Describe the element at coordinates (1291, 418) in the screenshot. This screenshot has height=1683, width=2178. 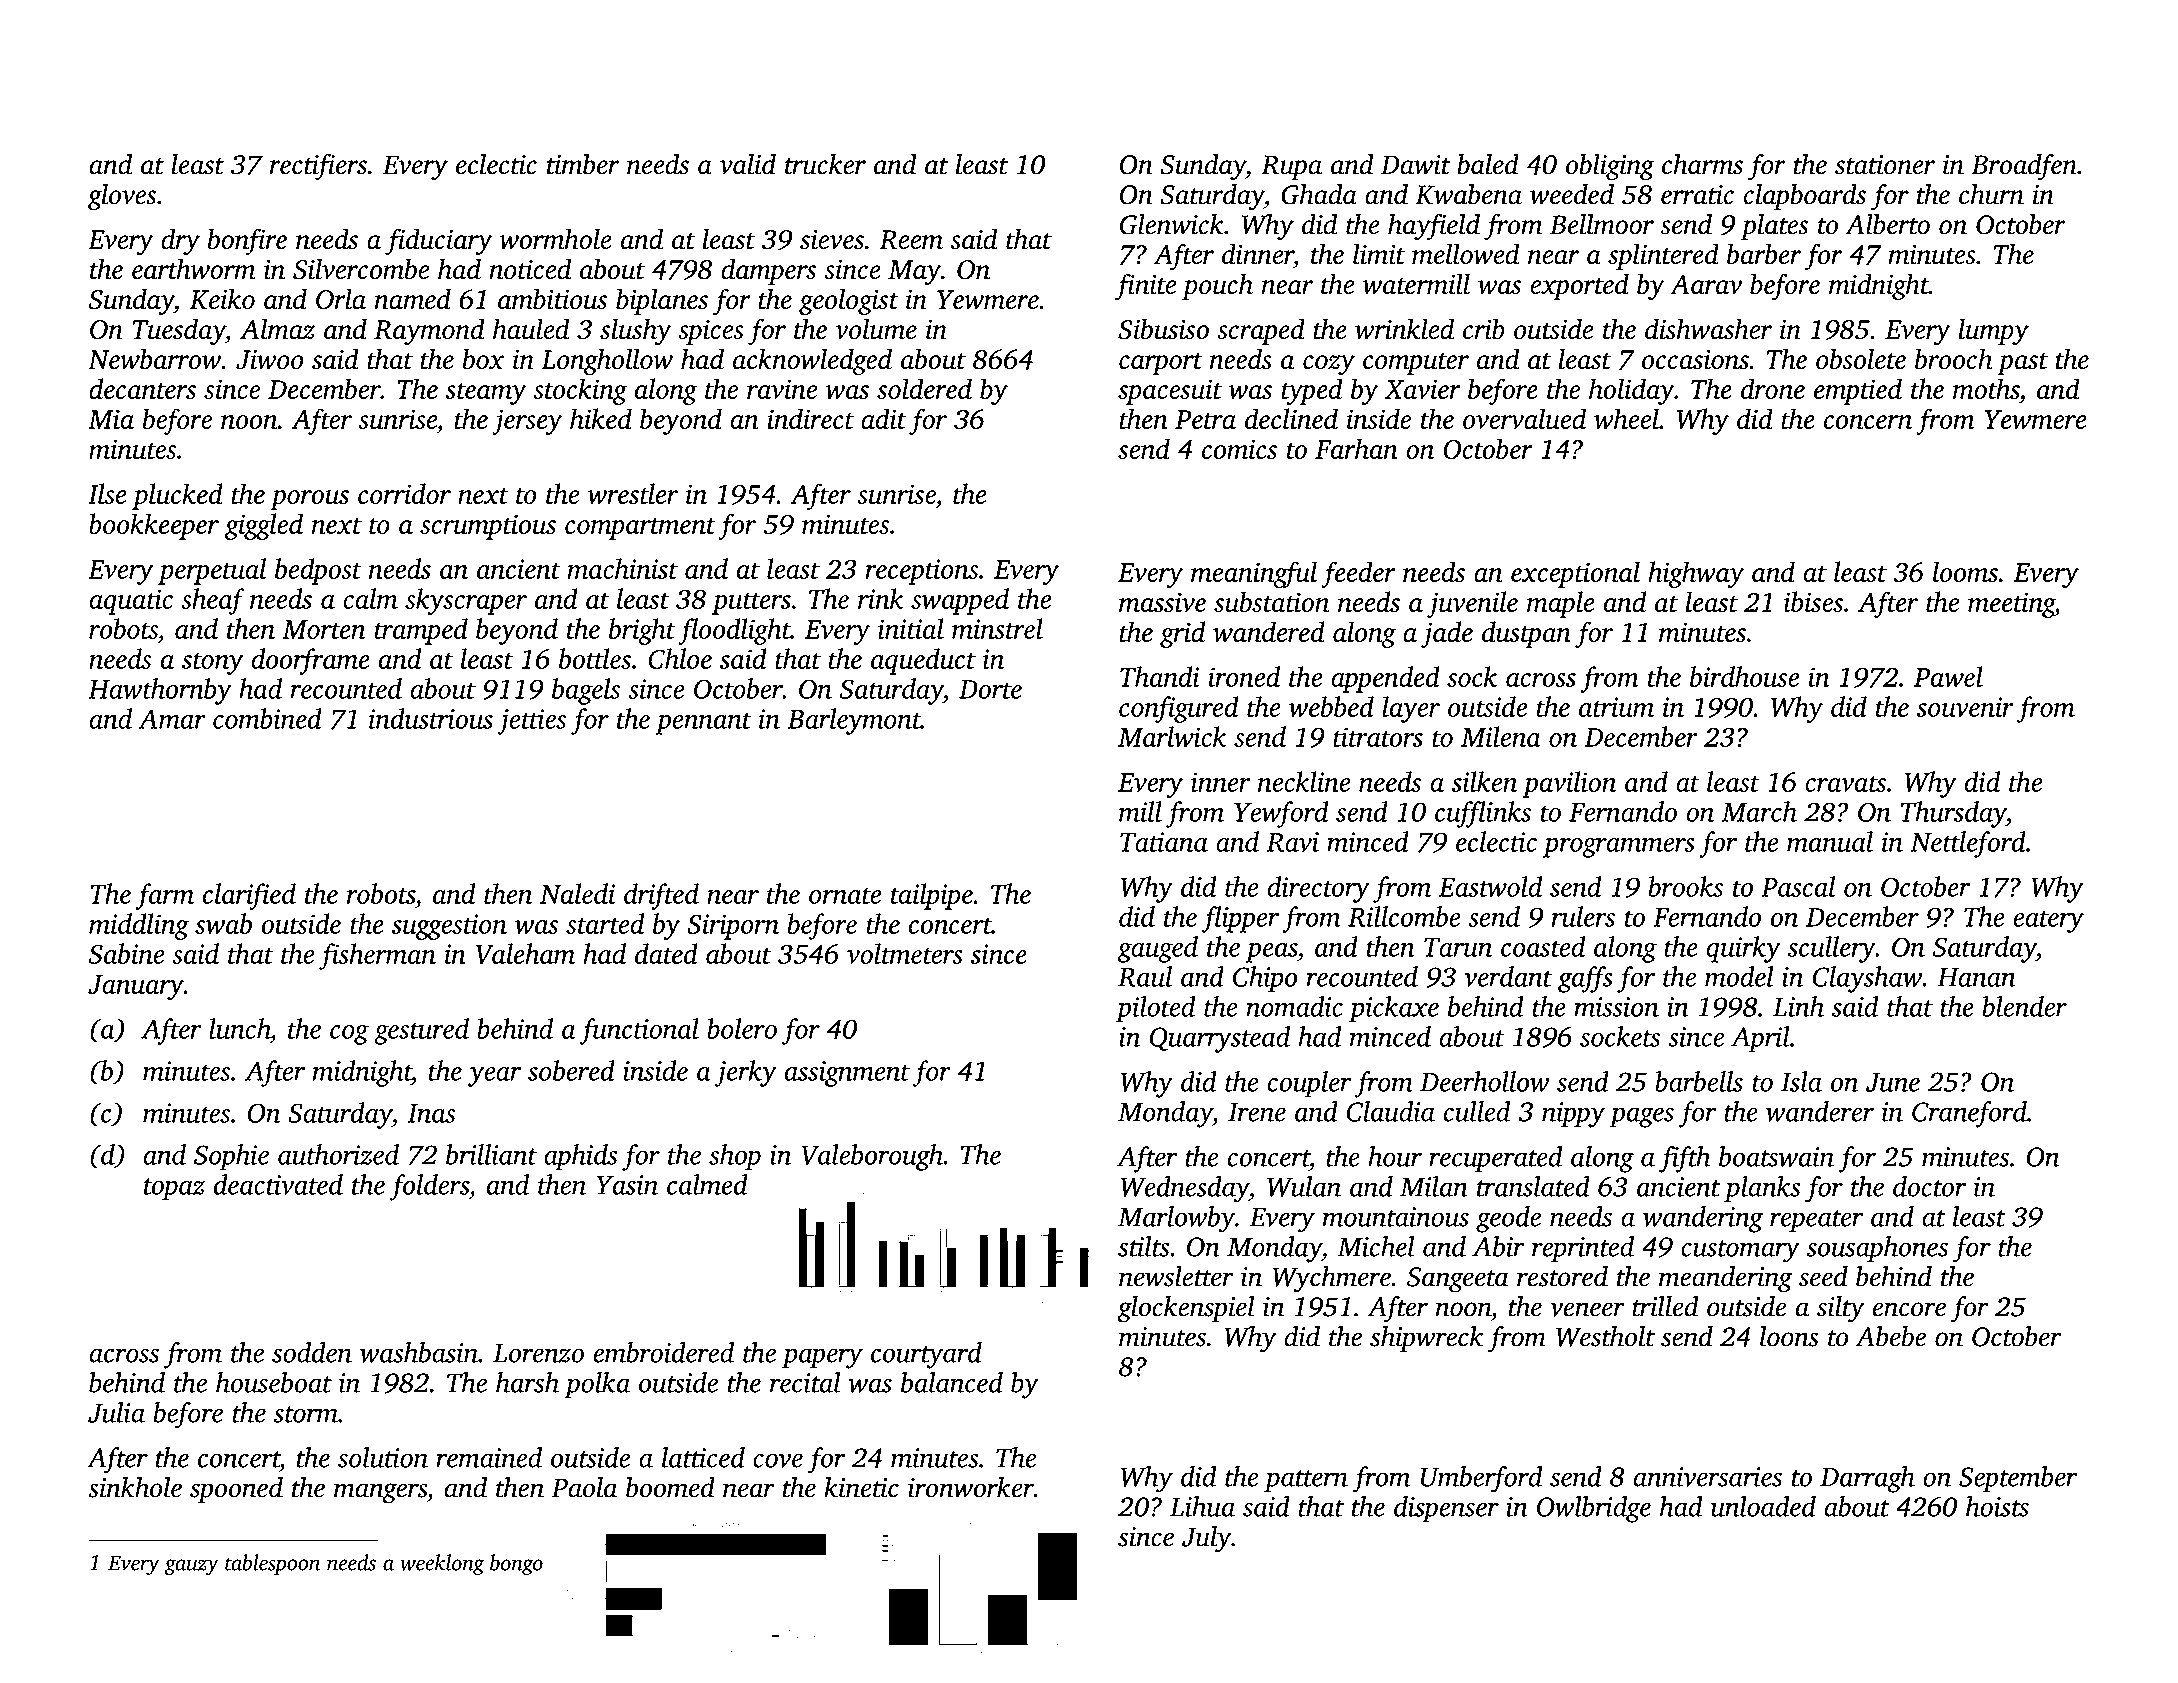
I see `declined` at that location.
